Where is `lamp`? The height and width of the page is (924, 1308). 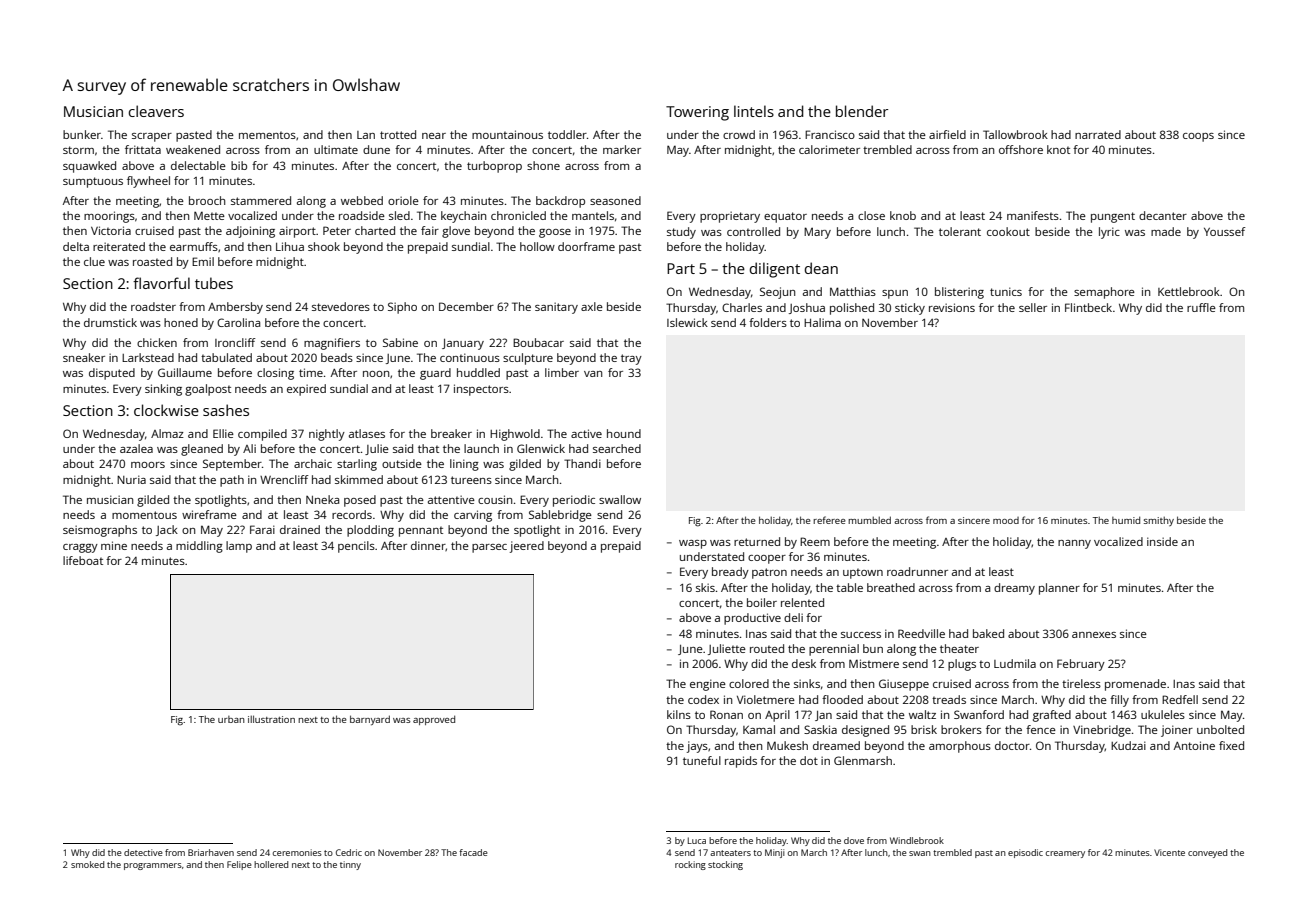
lamp is located at coordinates (239, 547).
